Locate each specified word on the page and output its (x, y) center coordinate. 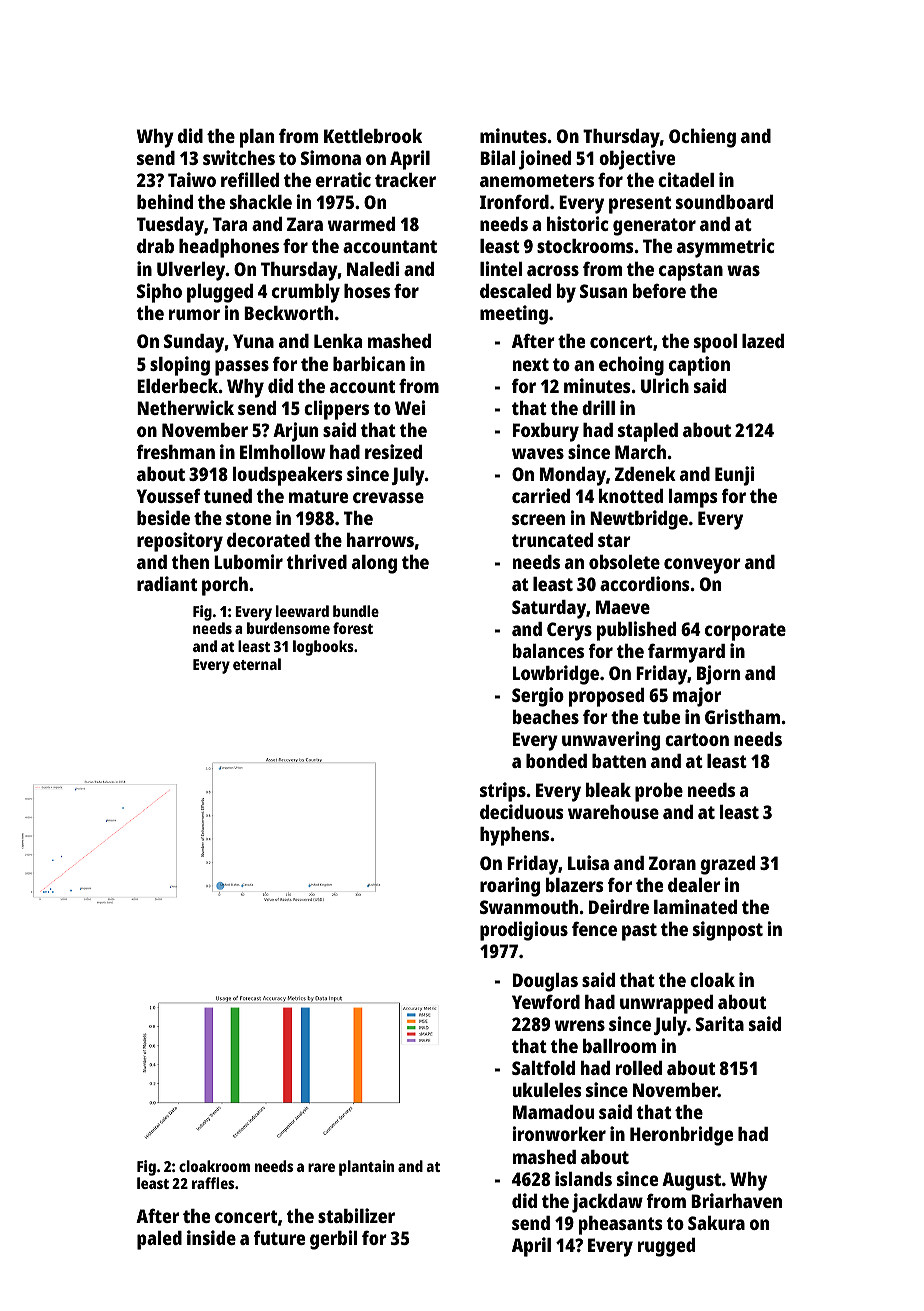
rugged (666, 1247)
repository (180, 542)
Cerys (569, 631)
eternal (257, 664)
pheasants (621, 1225)
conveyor (702, 566)
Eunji (734, 476)
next (531, 364)
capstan (691, 272)
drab (155, 246)
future (279, 1237)
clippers (336, 410)
